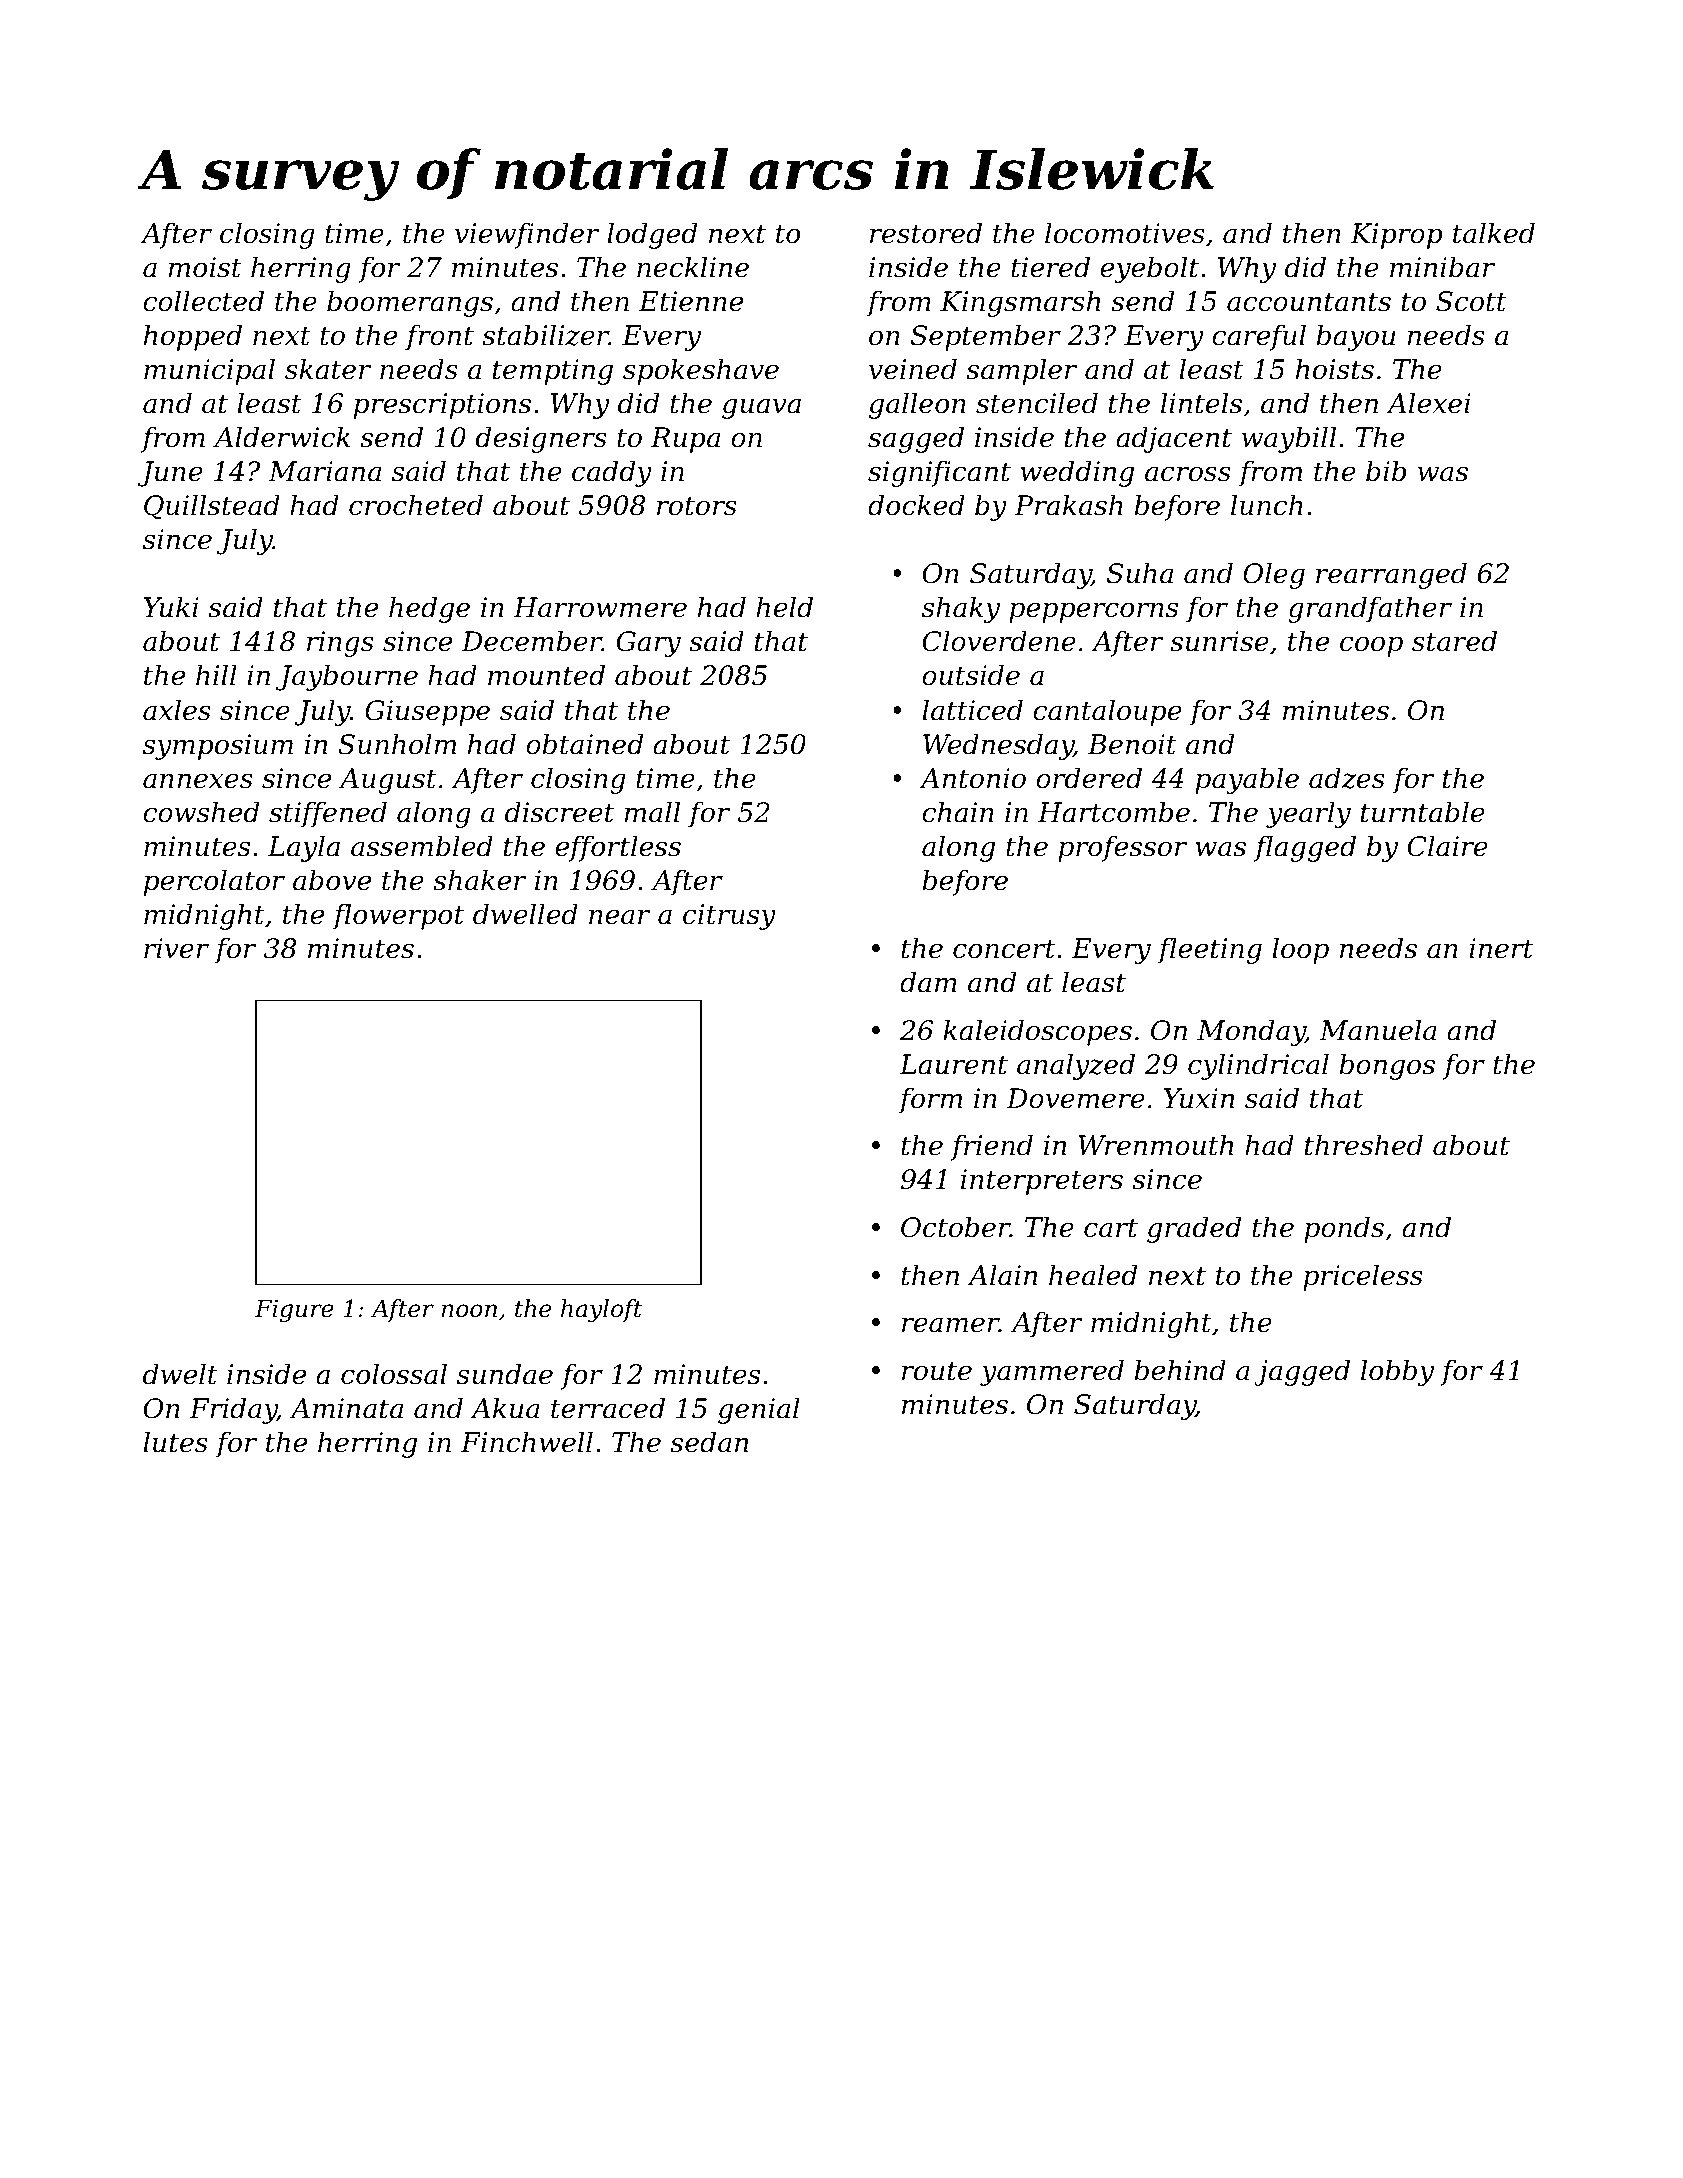  Describe the element at coordinates (729, 917) in the screenshot. I see `citrusy` at that location.
